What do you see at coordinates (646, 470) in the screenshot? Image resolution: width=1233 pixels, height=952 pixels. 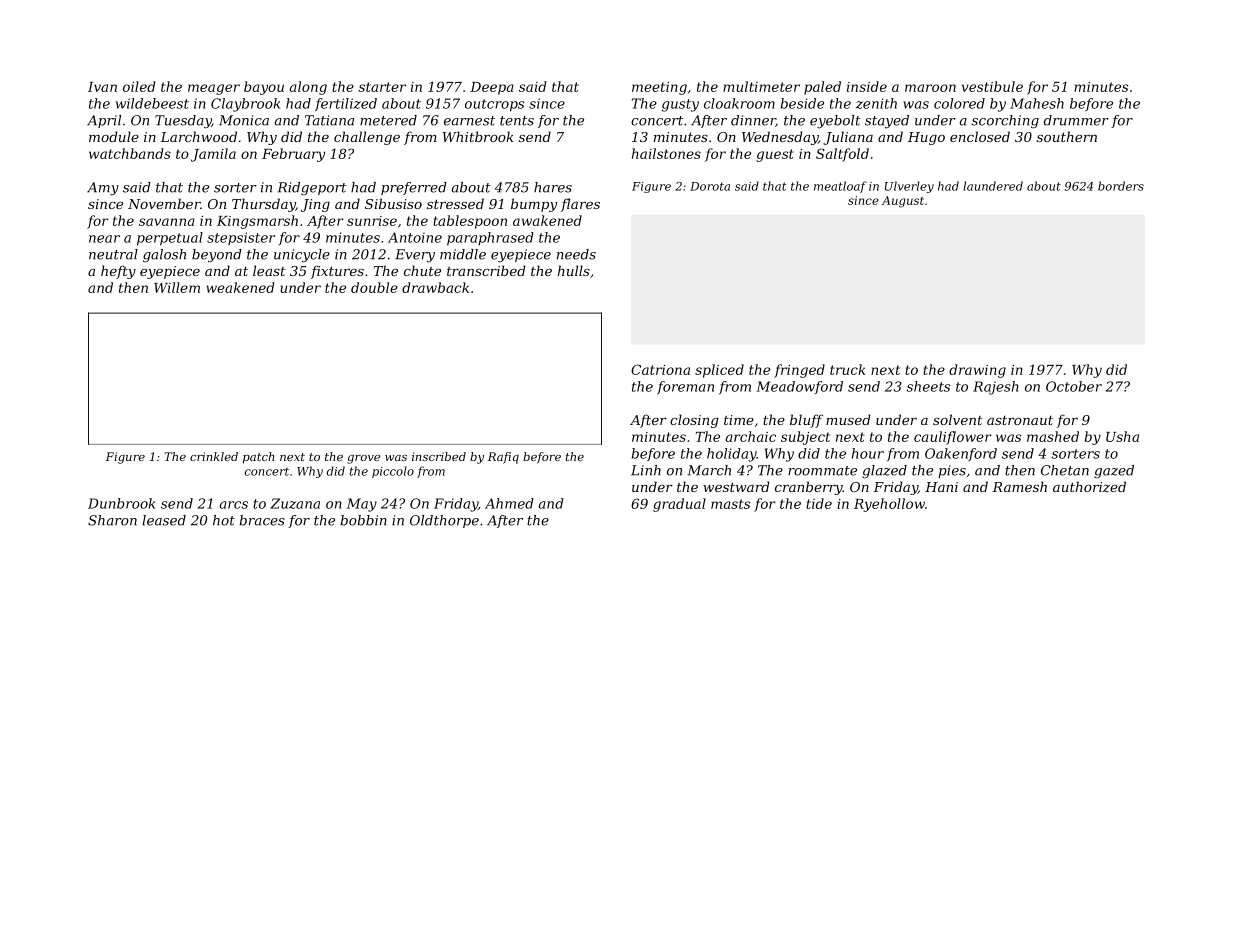 I see `Linh` at bounding box center [646, 470].
